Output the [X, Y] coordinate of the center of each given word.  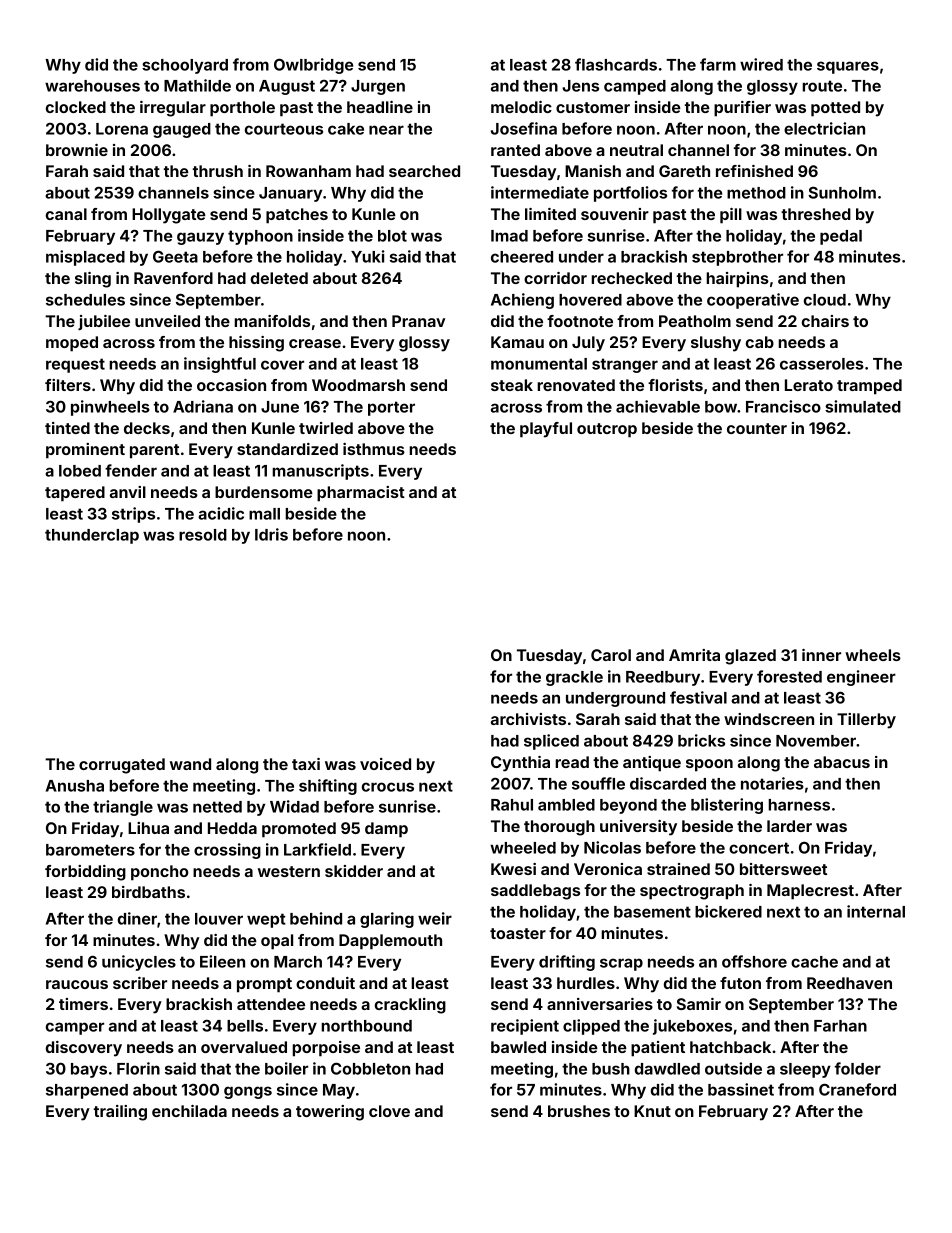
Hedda [232, 828]
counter [757, 428]
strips [133, 515]
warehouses [92, 86]
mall [264, 514]
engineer [861, 678]
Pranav [418, 321]
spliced [551, 742]
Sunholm [842, 192]
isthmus [374, 449]
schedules [85, 300]
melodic [521, 107]
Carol [611, 655]
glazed [750, 657]
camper [75, 1028]
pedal [841, 237]
